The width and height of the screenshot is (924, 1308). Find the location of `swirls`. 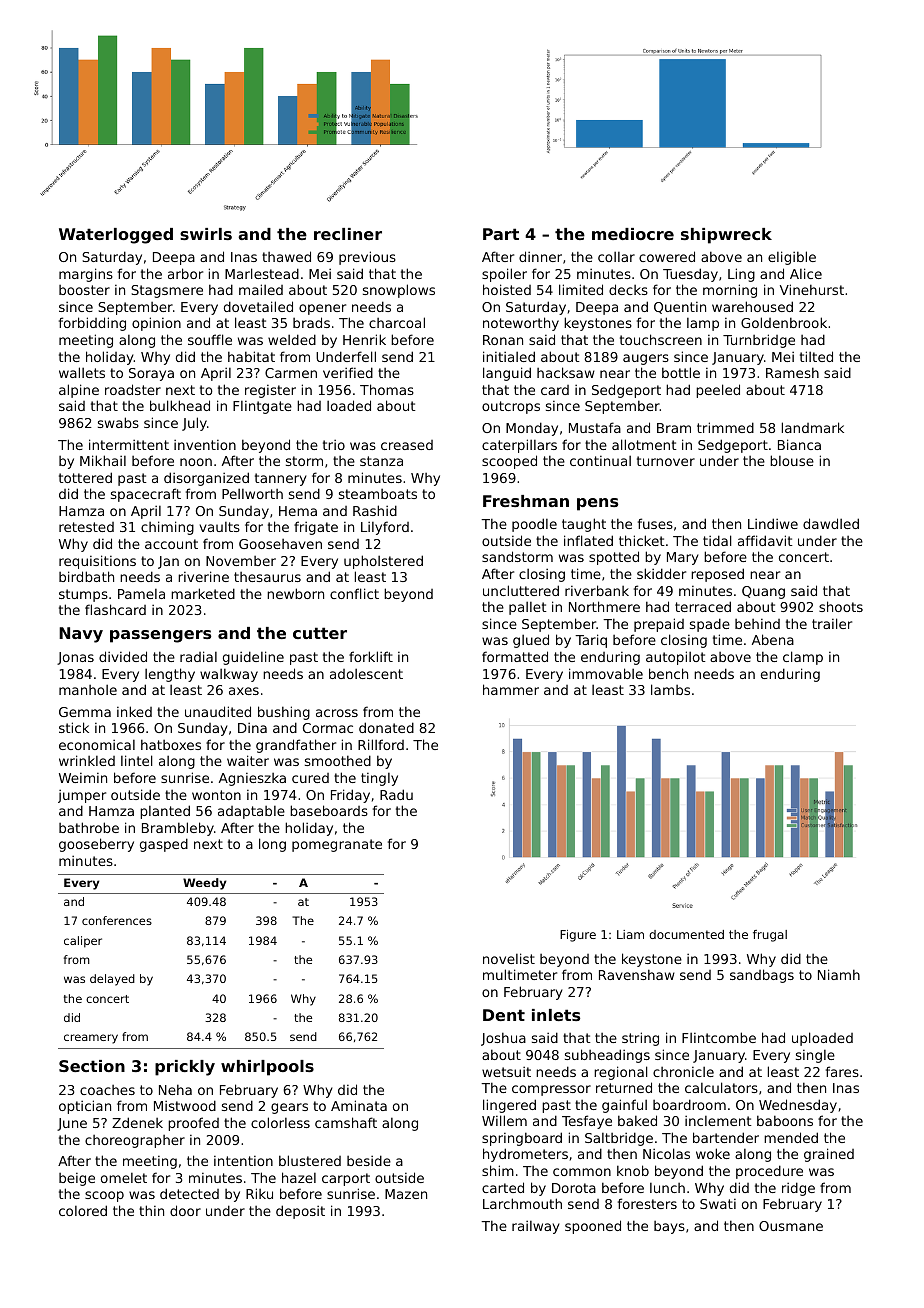

swirls is located at coordinates (206, 234).
